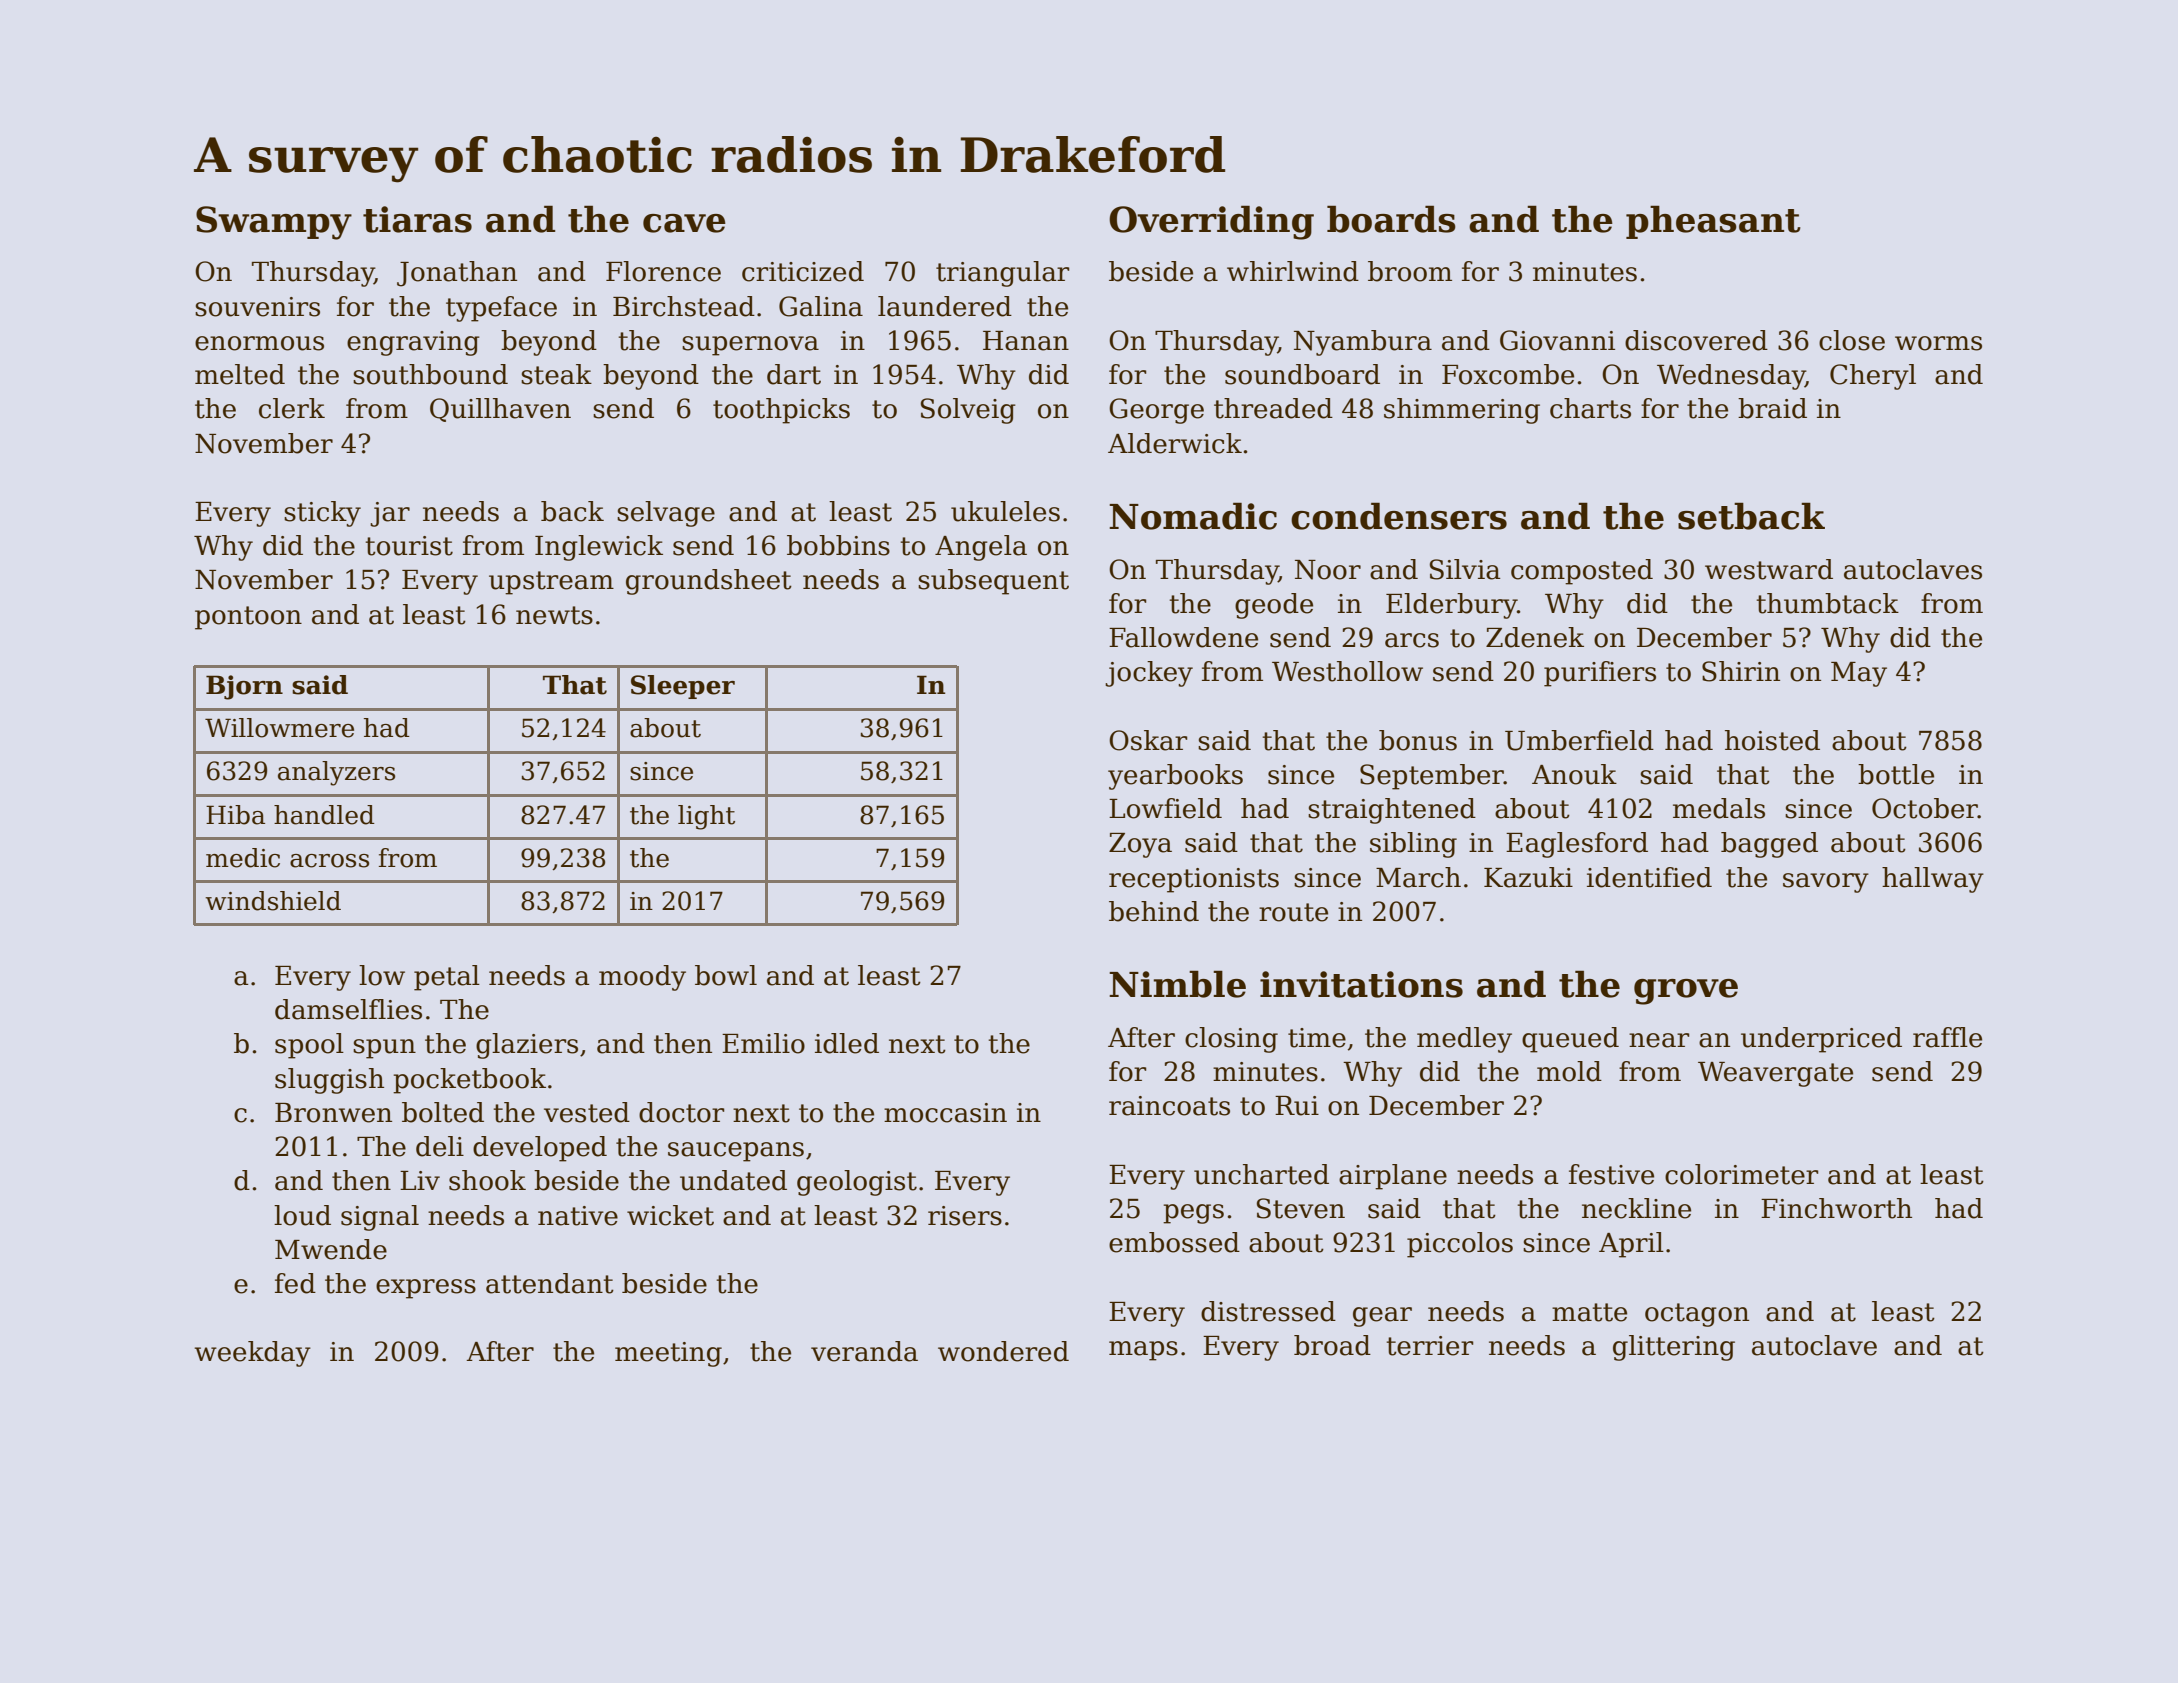  I want to click on jockey, so click(1149, 674).
